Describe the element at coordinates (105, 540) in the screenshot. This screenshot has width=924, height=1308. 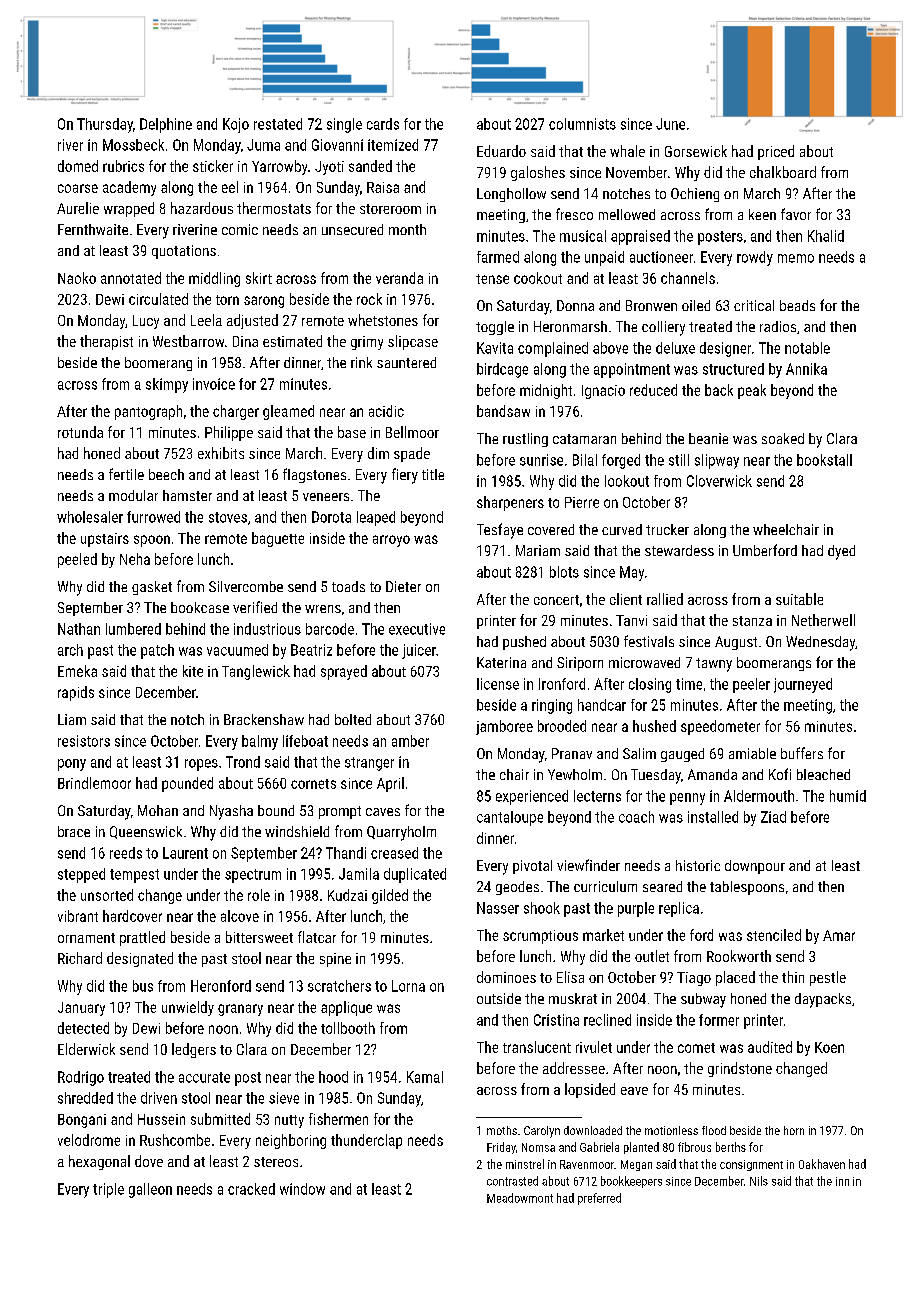
I see `upstairs` at that location.
